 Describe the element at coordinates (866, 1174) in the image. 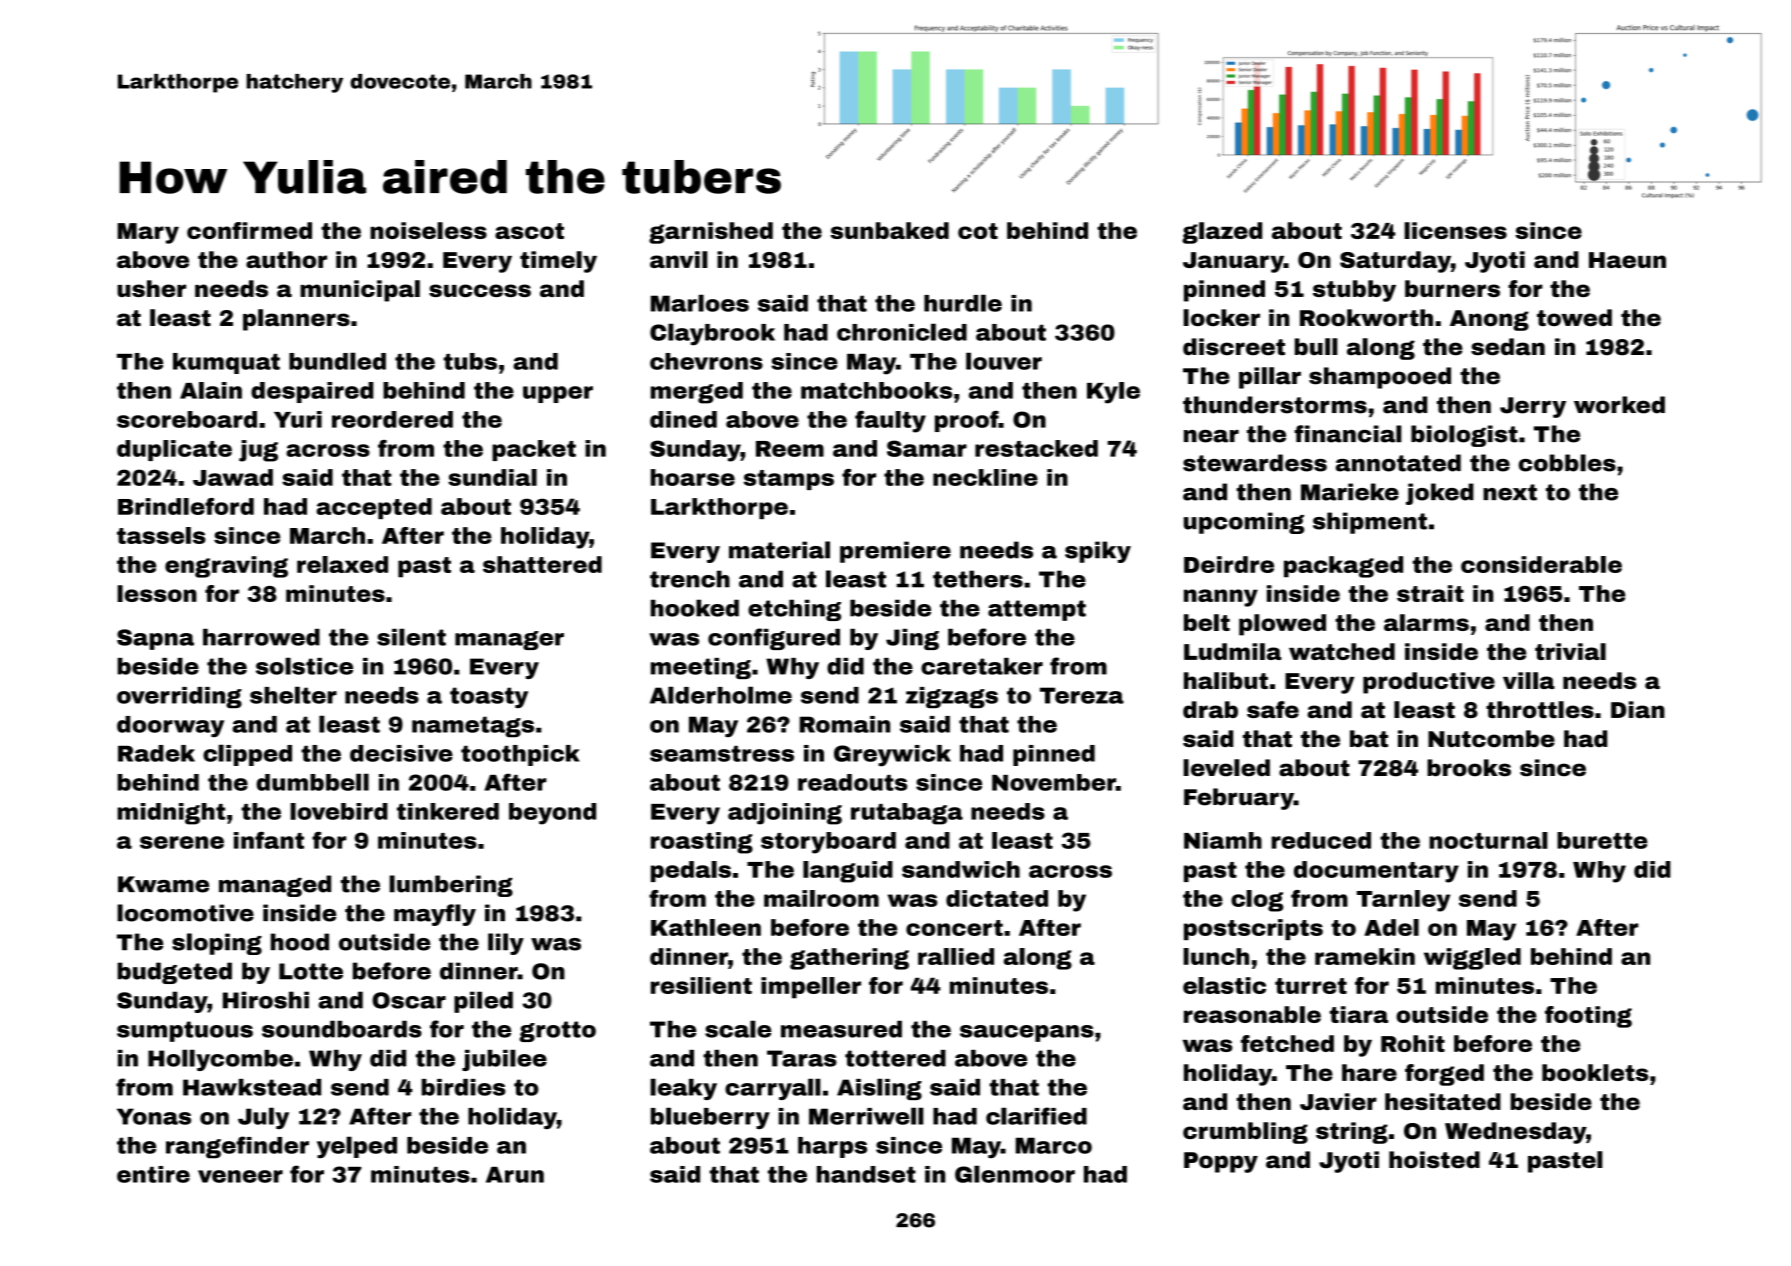

I see `handset` at that location.
